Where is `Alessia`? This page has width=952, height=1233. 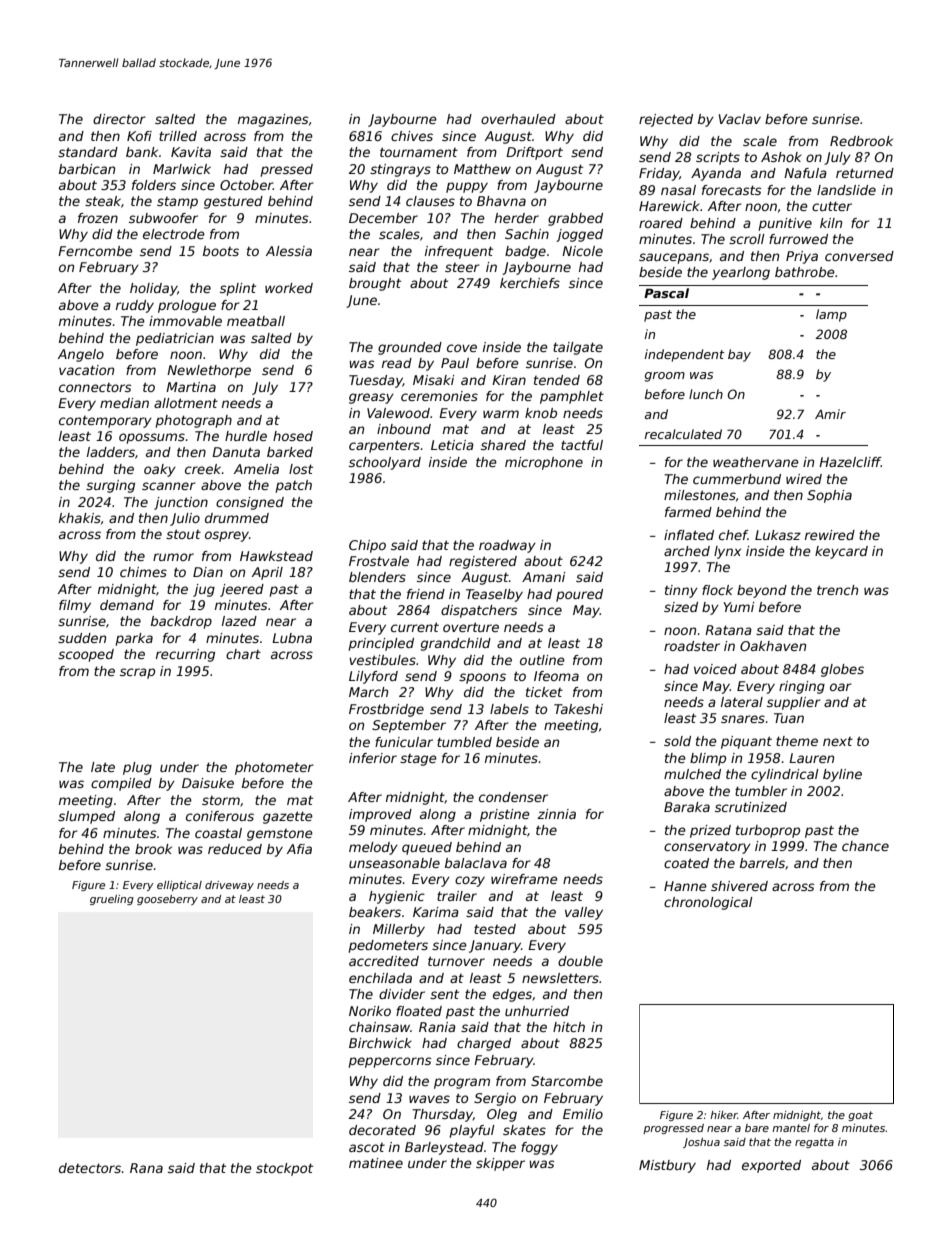 Alessia is located at coordinates (289, 251).
